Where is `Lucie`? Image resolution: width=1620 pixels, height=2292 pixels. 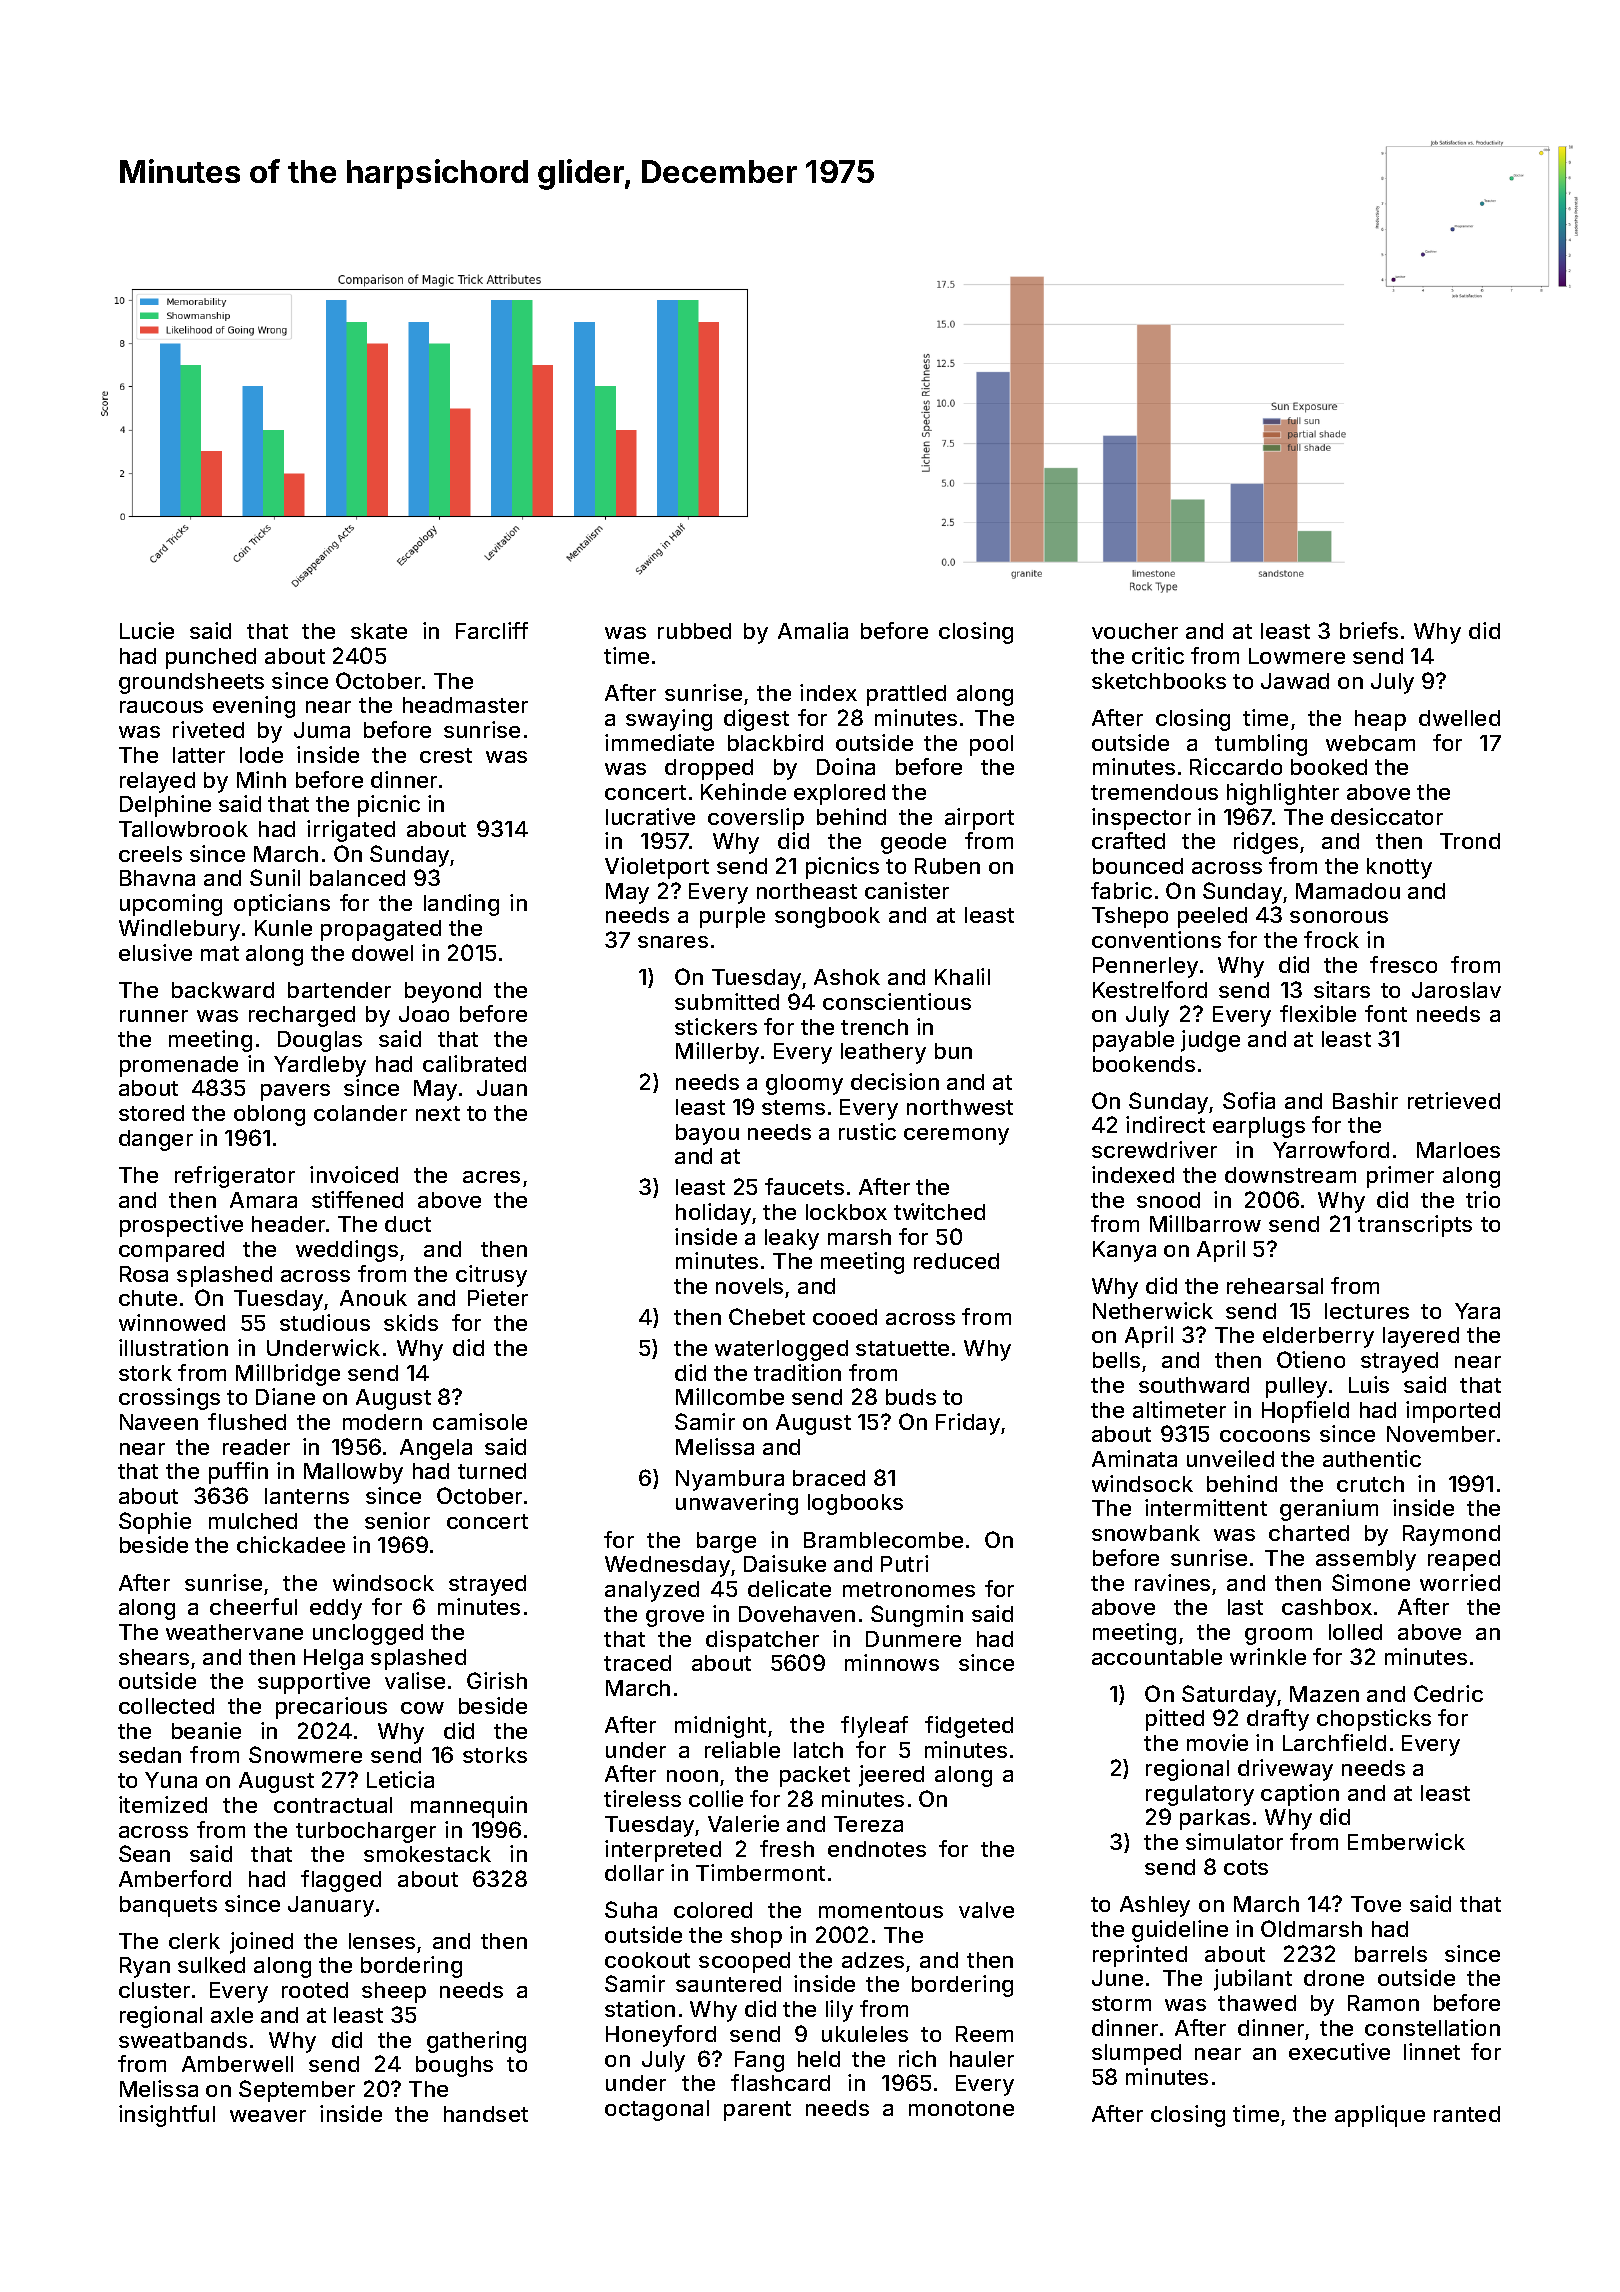
Lucie is located at coordinates (147, 630).
